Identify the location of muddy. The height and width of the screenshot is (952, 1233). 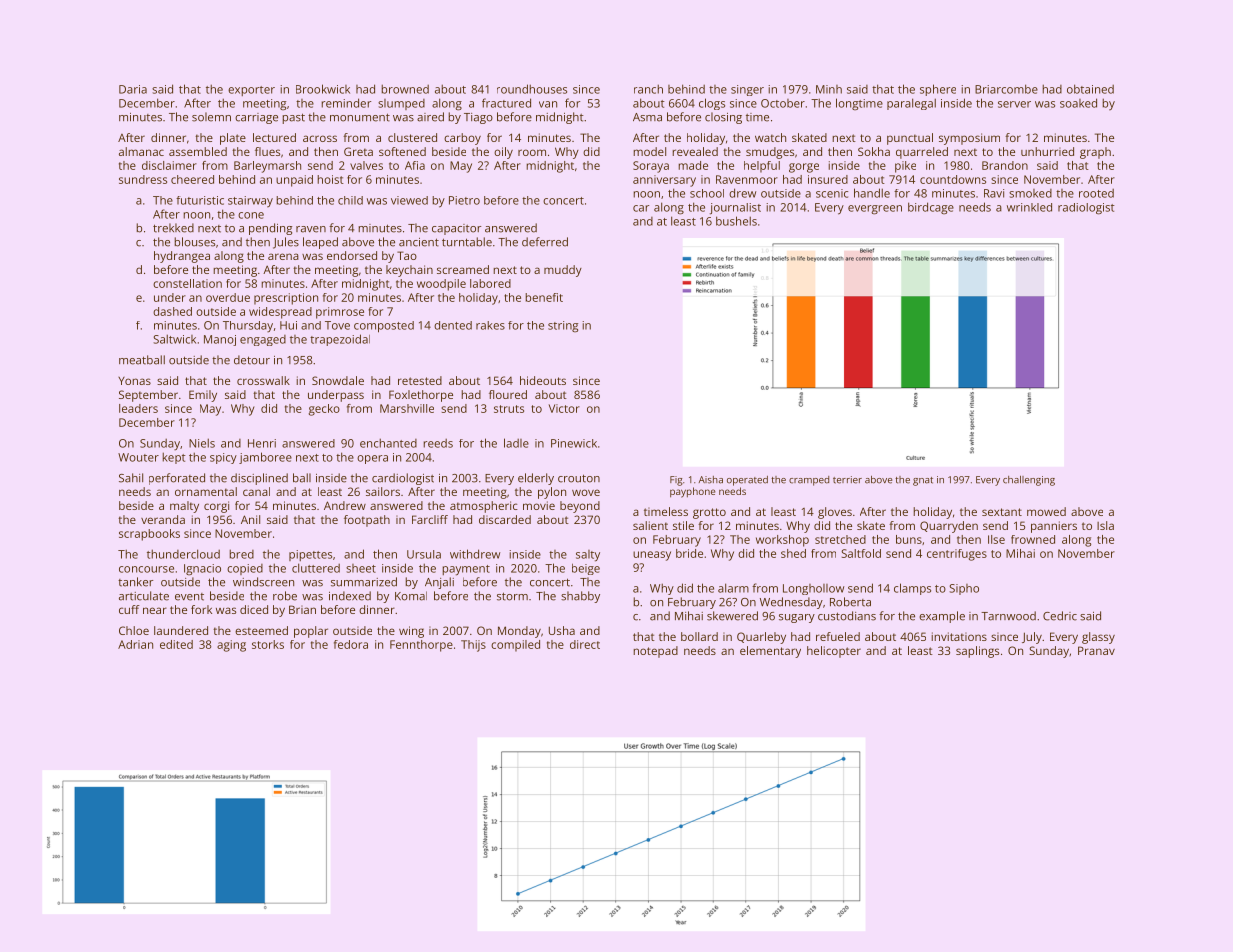
(563, 271).
